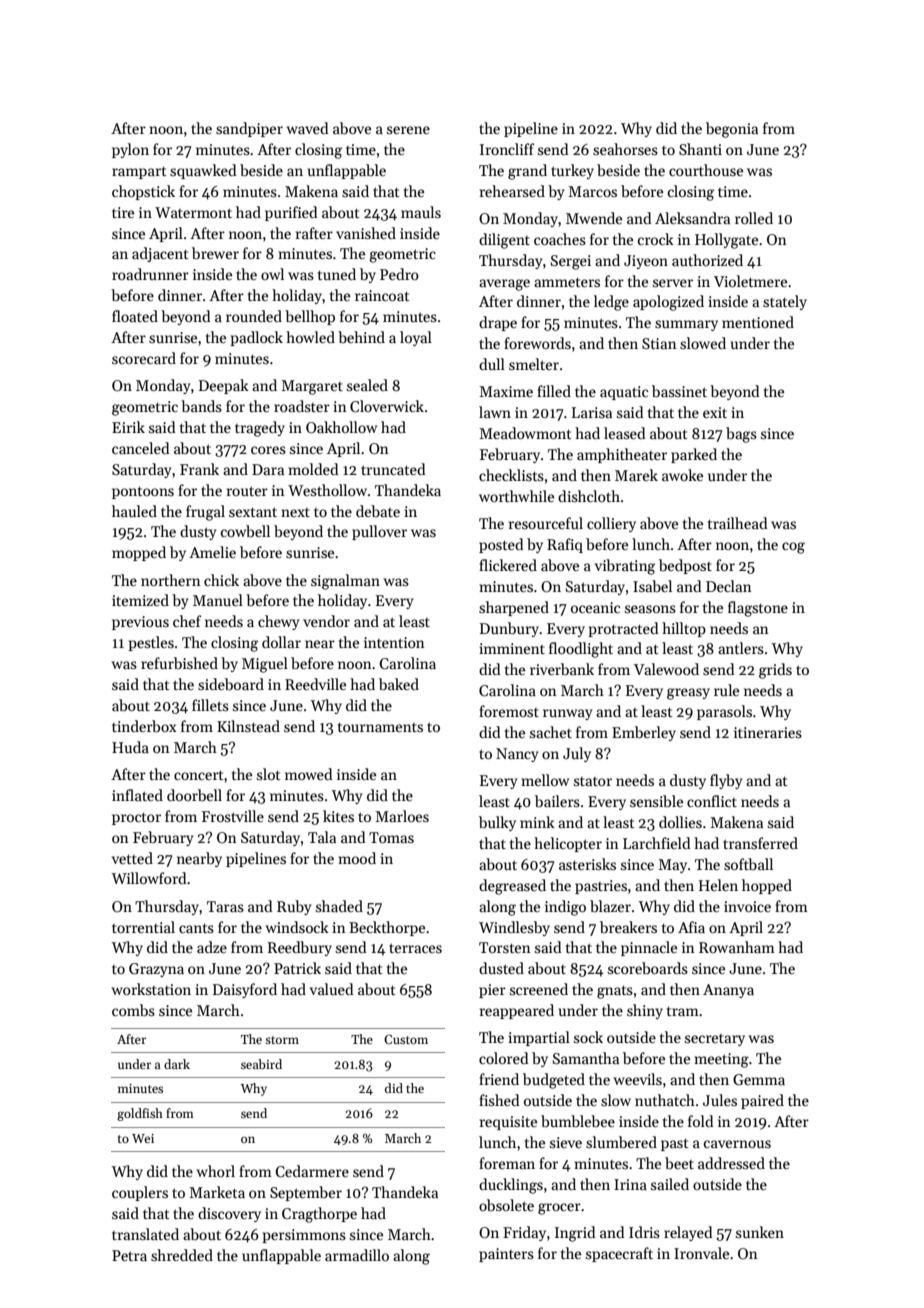  I want to click on tinderbox, so click(144, 726).
